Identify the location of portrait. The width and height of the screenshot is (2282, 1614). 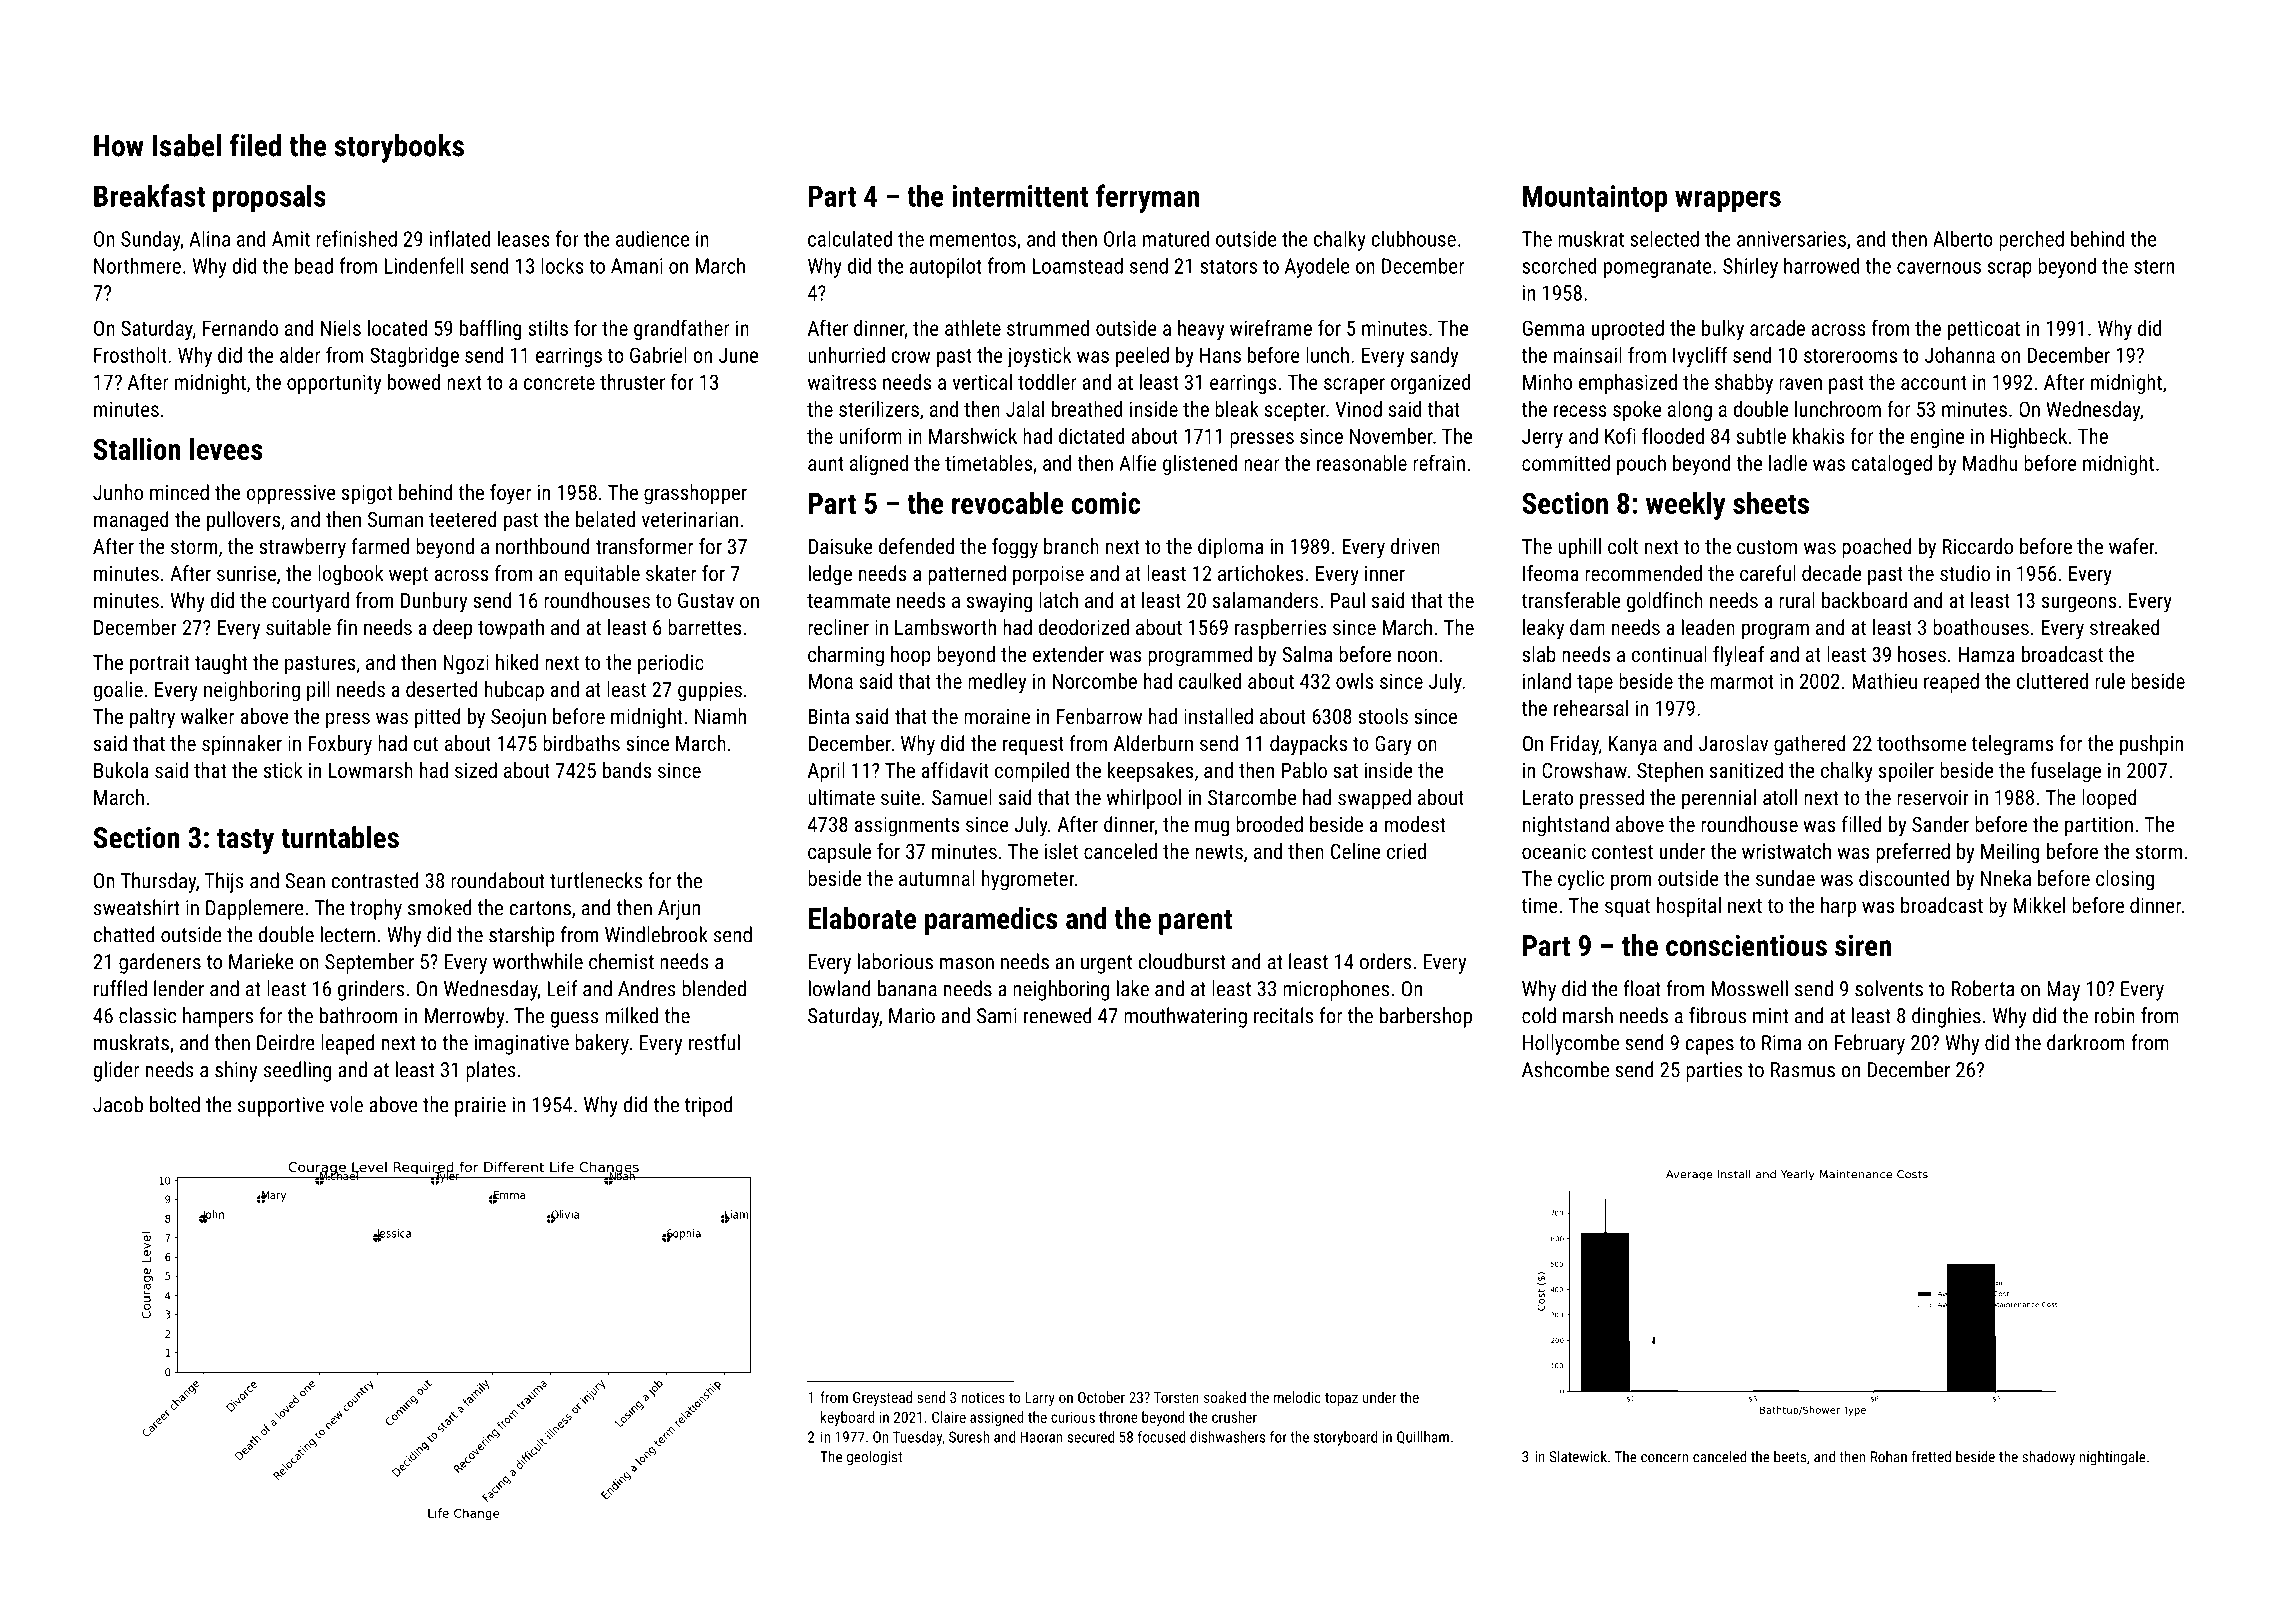
(159, 665).
